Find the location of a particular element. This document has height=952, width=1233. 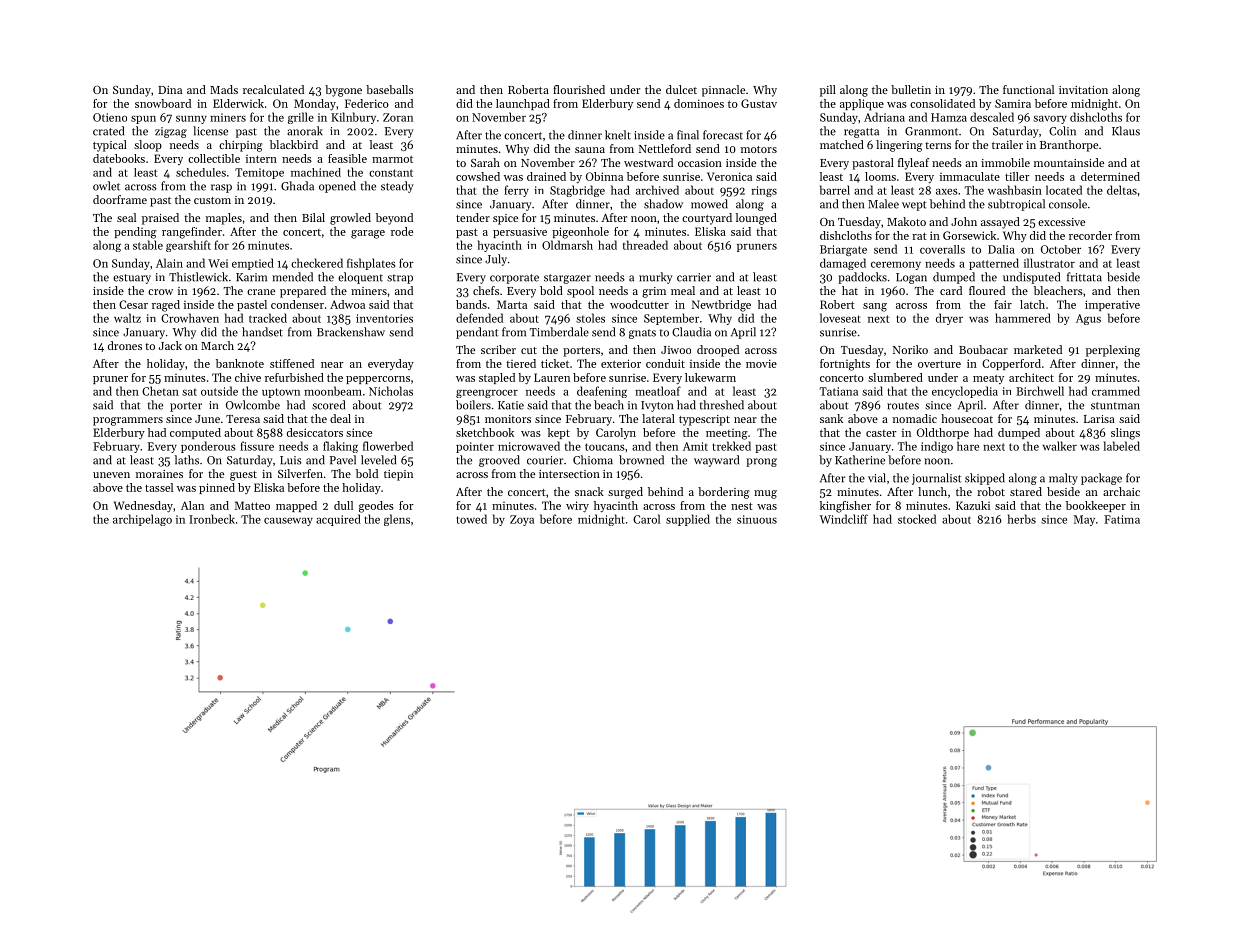

encyclopedia is located at coordinates (965, 392).
